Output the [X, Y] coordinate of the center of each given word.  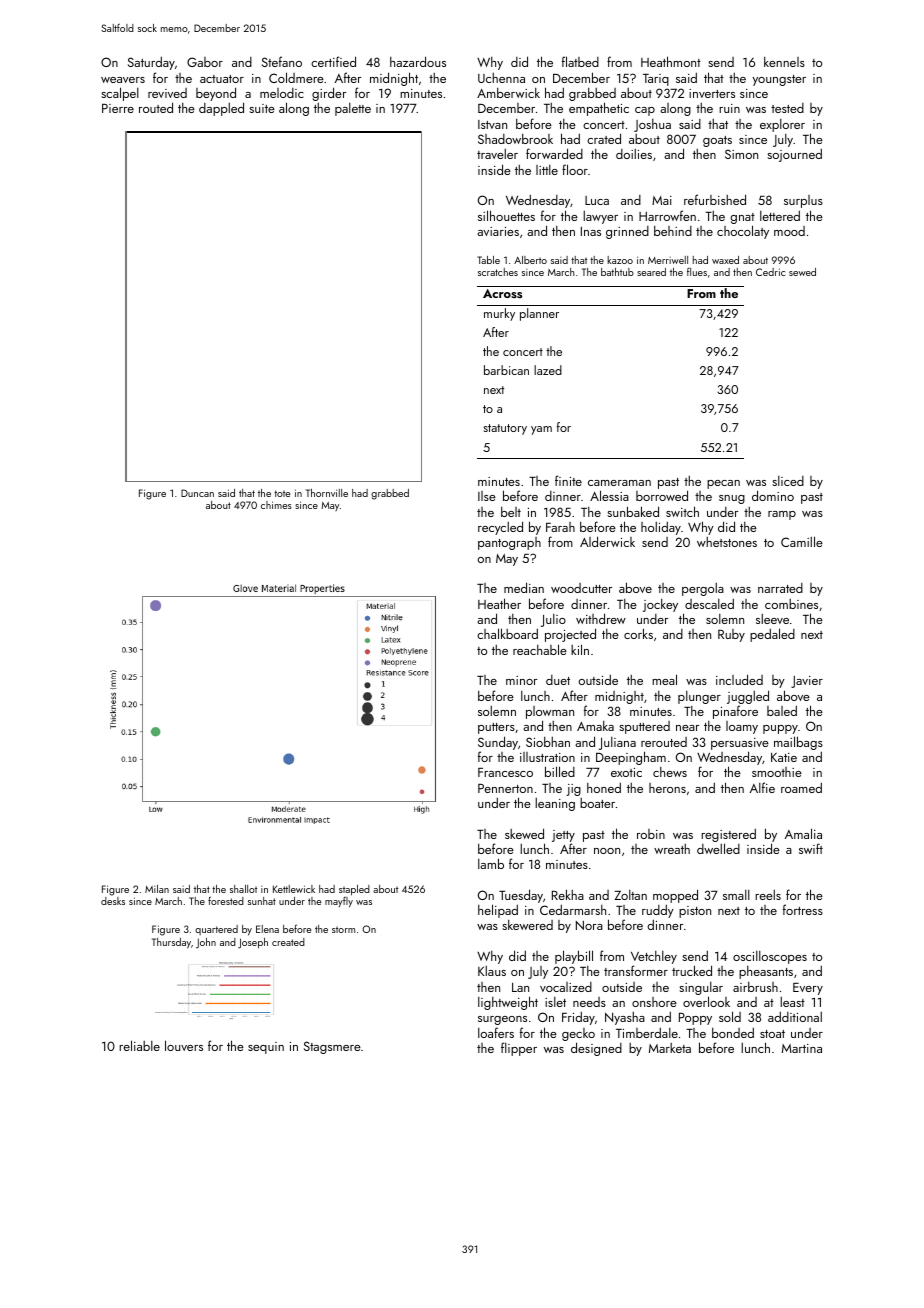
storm [343, 930]
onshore [654, 1002]
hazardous [418, 61]
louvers [184, 1045]
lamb [491, 863]
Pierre [118, 108]
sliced [788, 481]
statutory [505, 429]
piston [695, 912]
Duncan [197, 493]
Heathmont [671, 61]
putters [496, 728]
